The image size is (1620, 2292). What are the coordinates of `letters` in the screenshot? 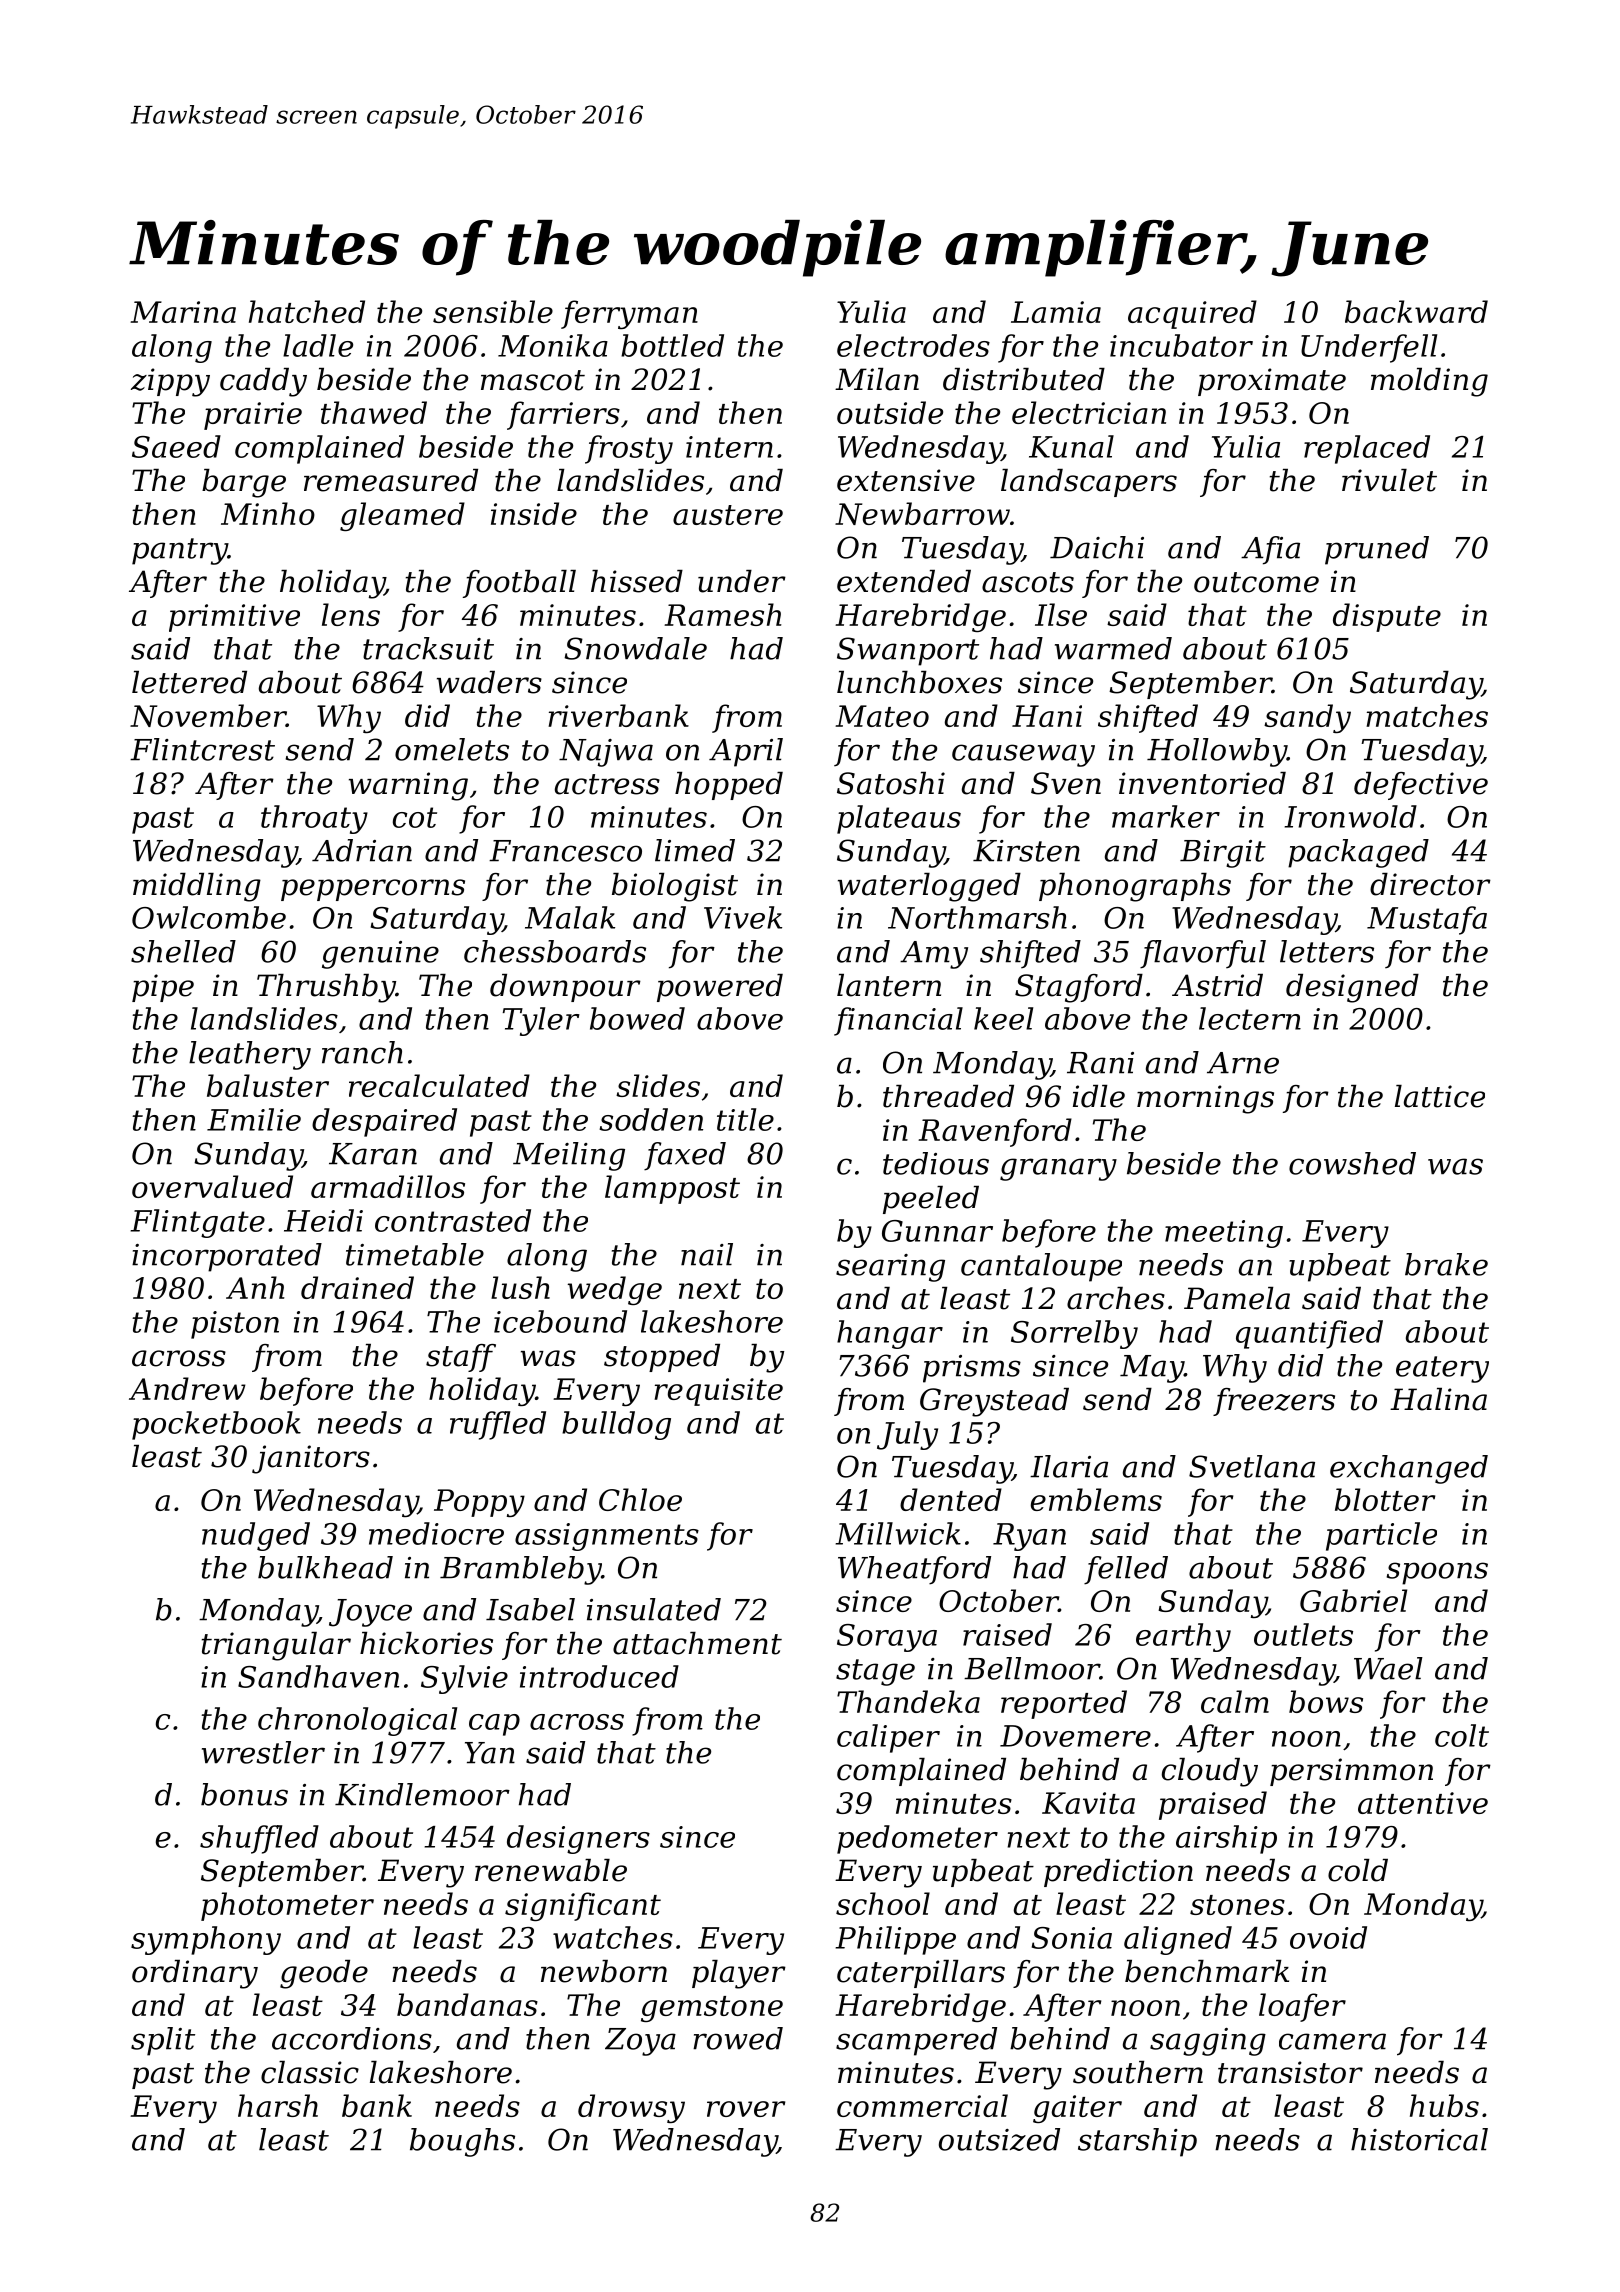 It's located at (1327, 951).
